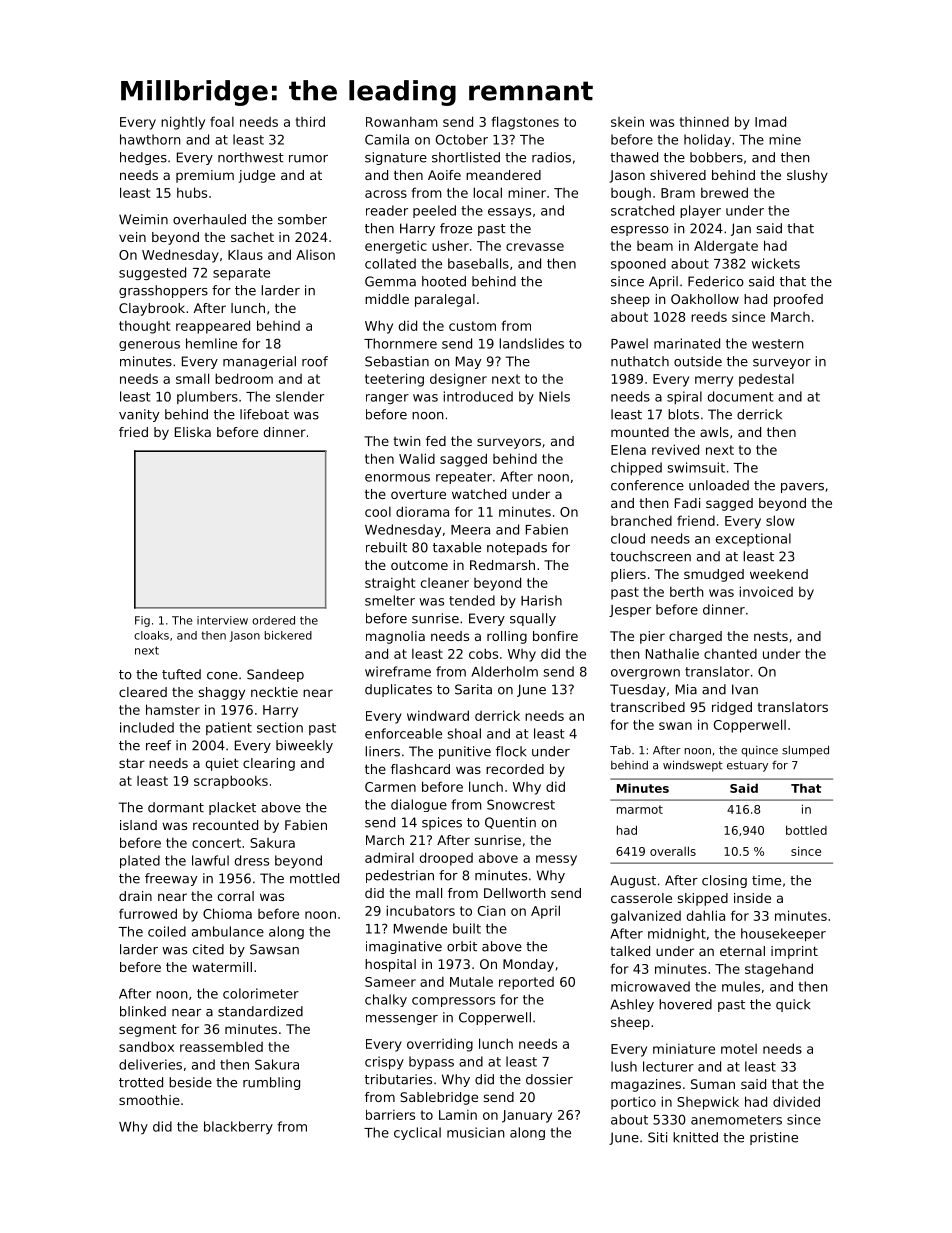  Describe the element at coordinates (632, 1005) in the page. I see `Ashley` at that location.
